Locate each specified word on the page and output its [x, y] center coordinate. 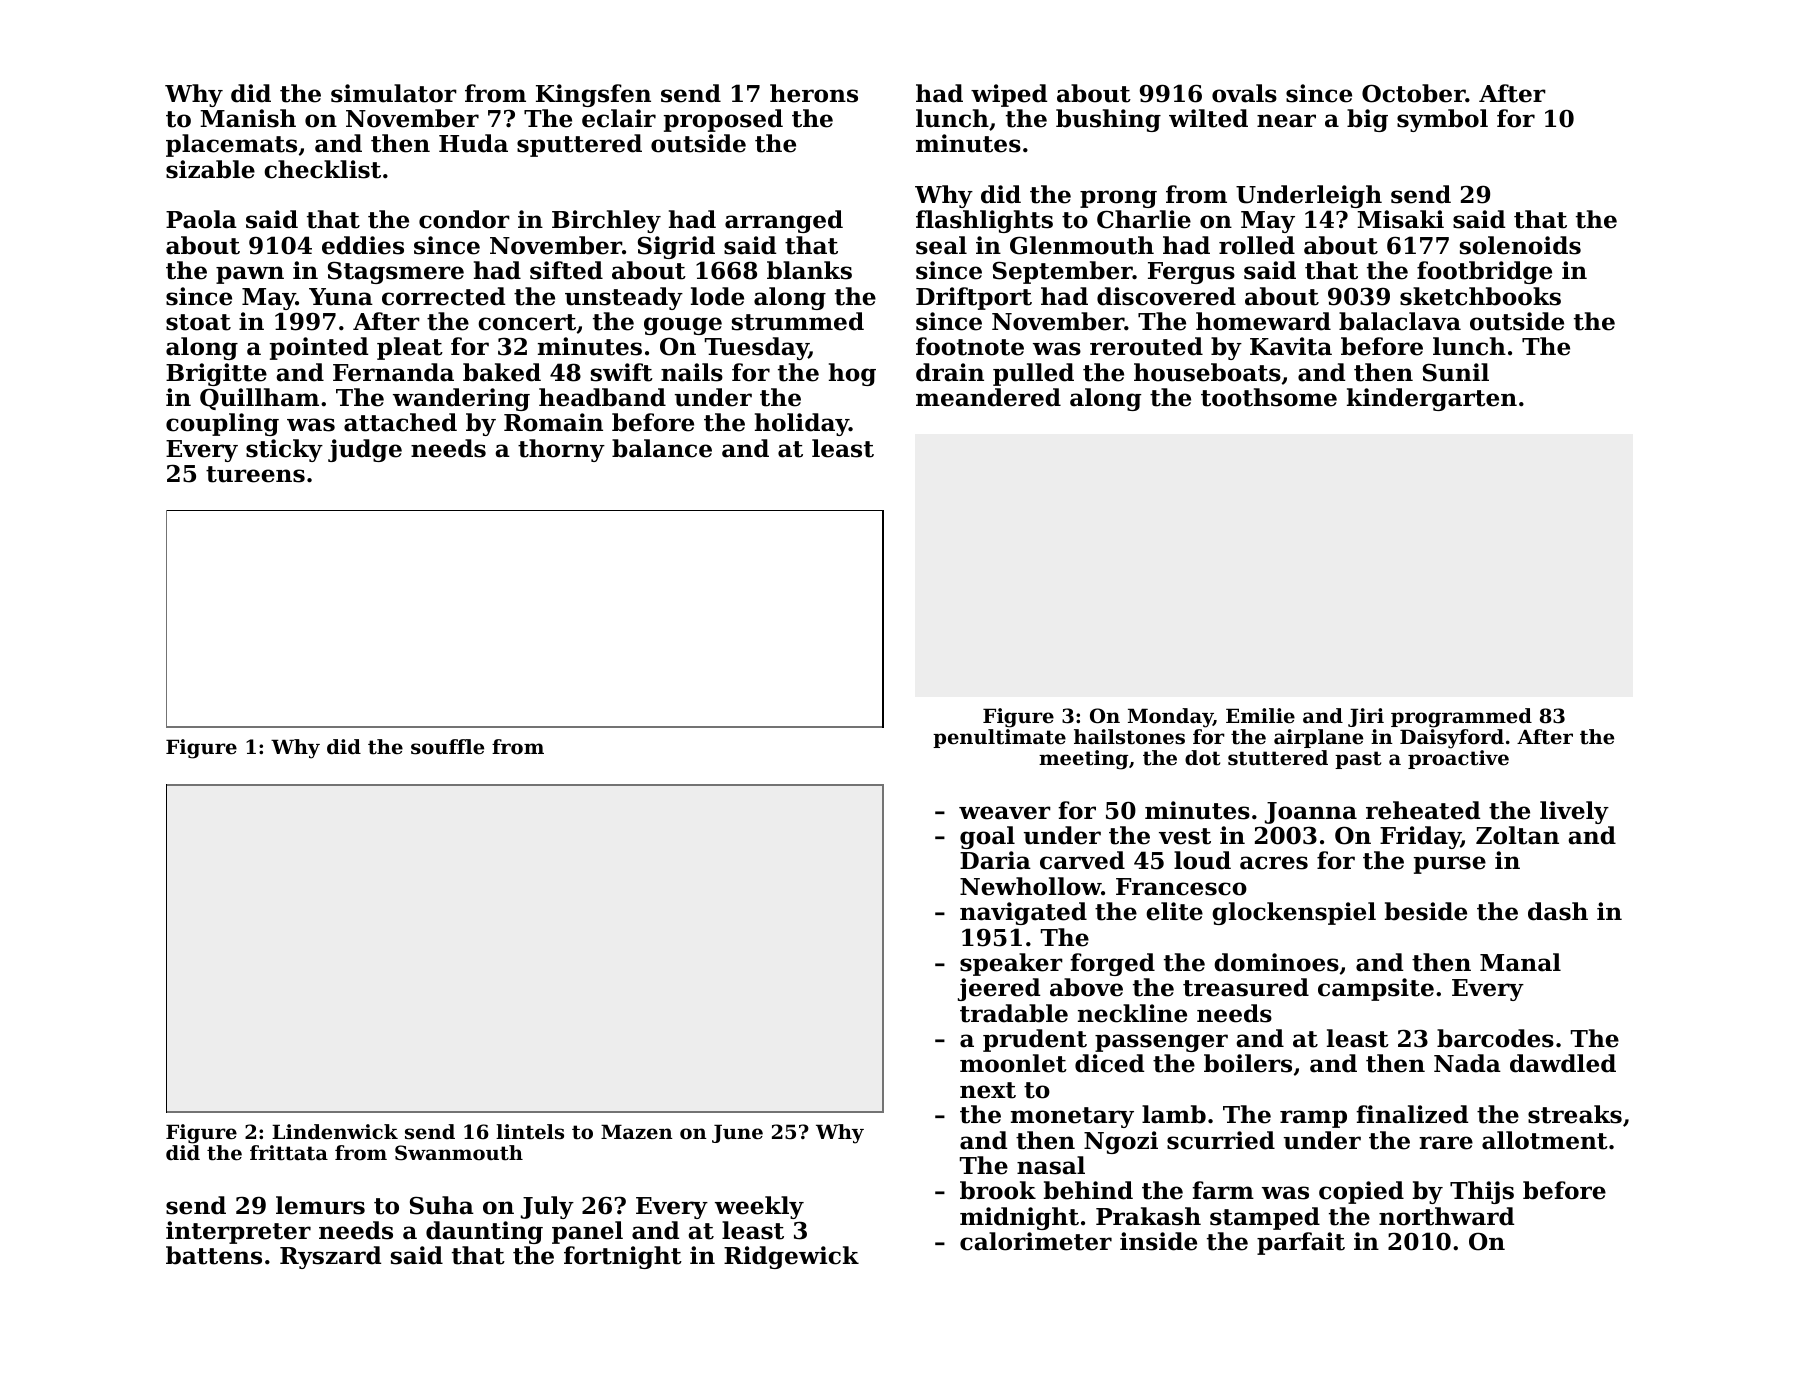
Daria [995, 860]
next [988, 1090]
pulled [1033, 374]
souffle [447, 747]
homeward [1263, 321]
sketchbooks [1480, 296]
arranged [784, 221]
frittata [289, 1153]
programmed [1461, 718]
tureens [255, 474]
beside [1426, 911]
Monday [1170, 718]
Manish [248, 118]
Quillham [259, 399]
